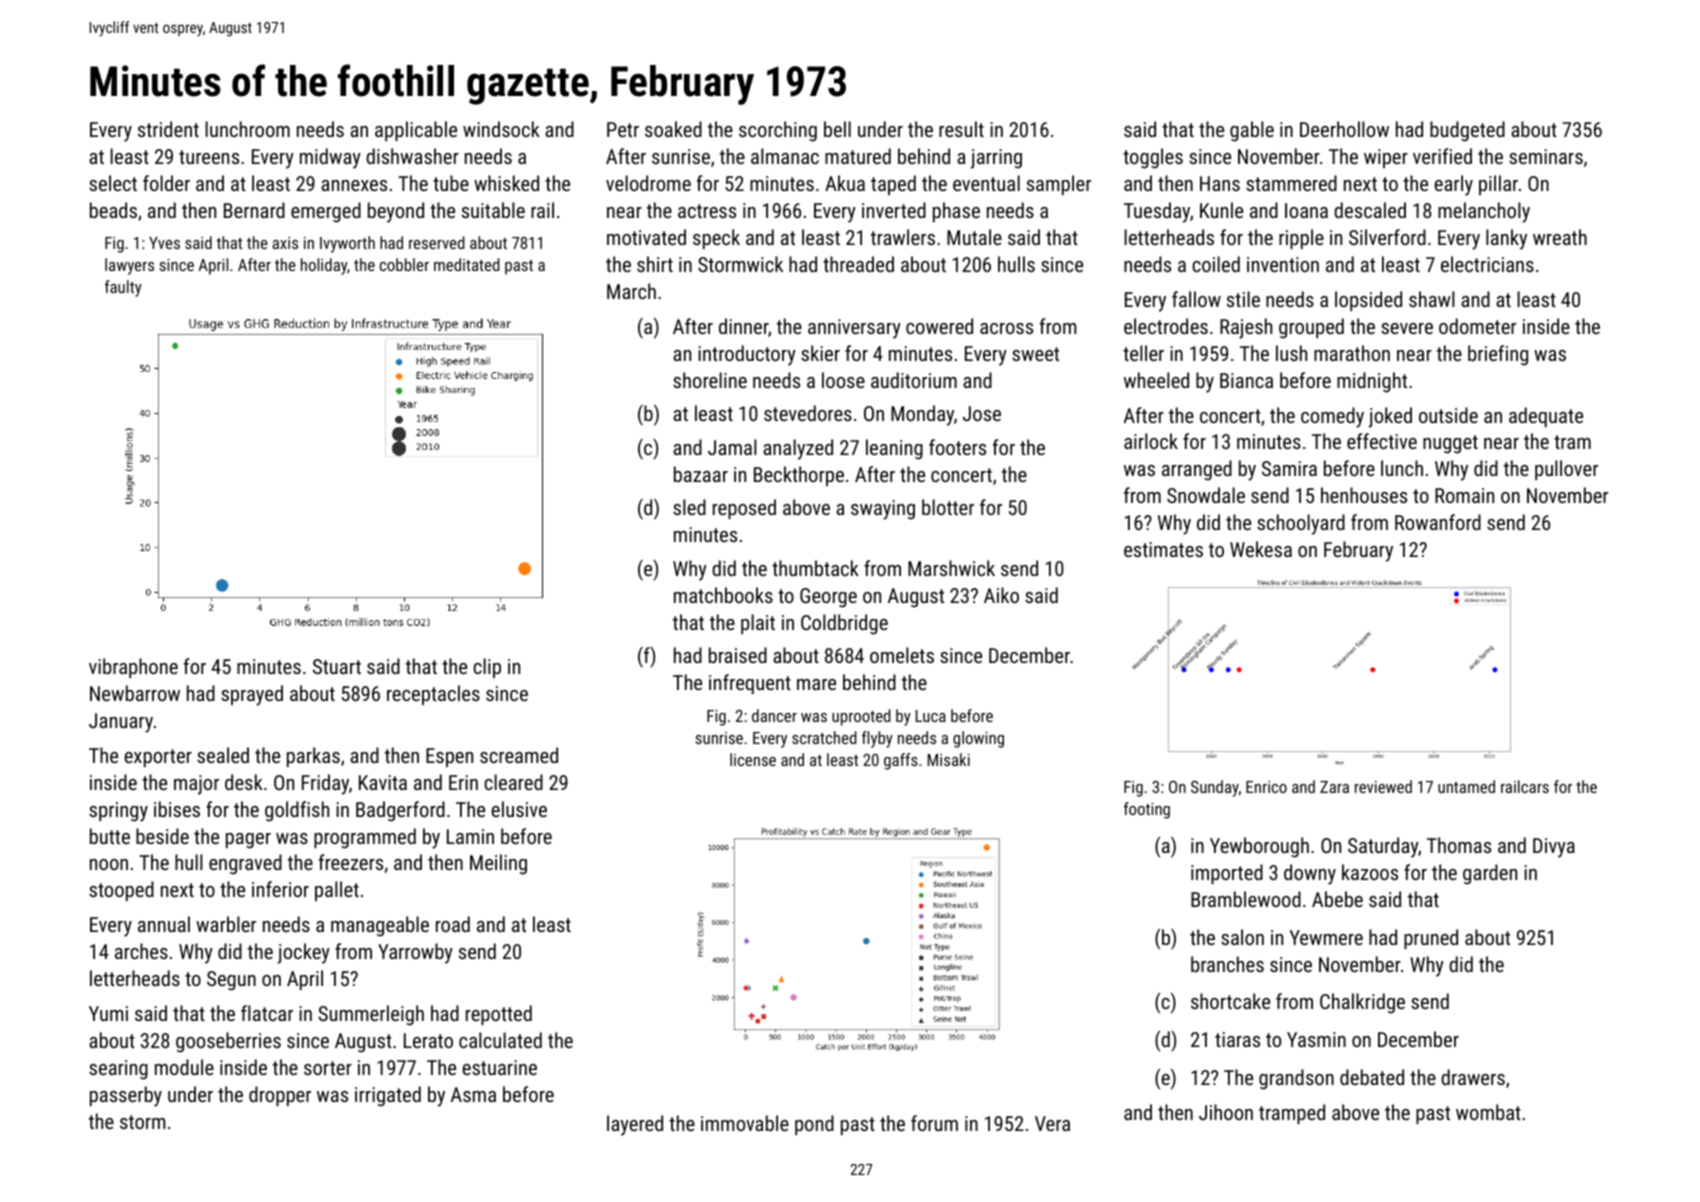 The height and width of the screenshot is (1202, 1700). Describe the element at coordinates (158, 758) in the screenshot. I see `exporter` at that location.
